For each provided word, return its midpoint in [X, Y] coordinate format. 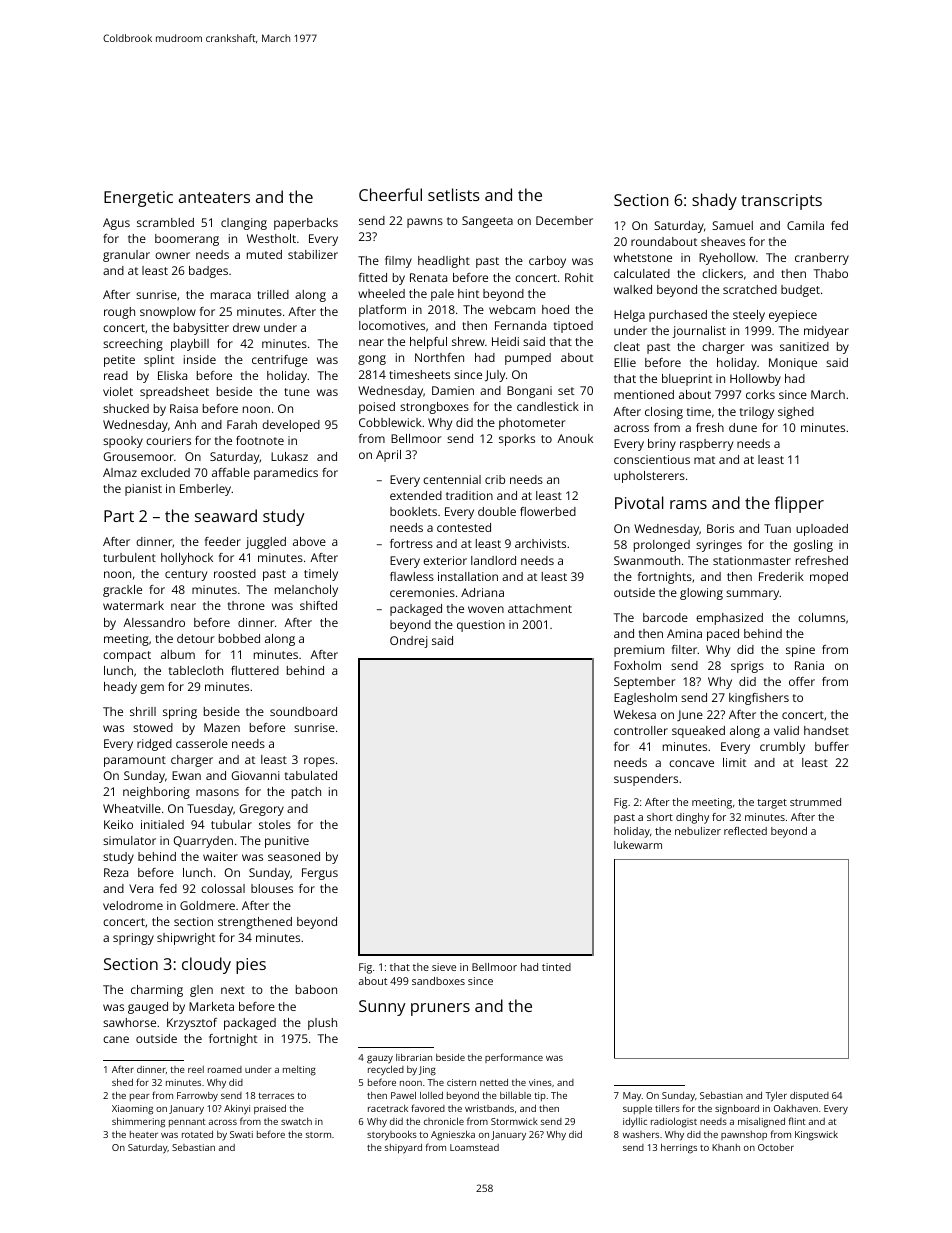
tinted [556, 967]
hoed [555, 309]
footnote [260, 440]
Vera [141, 888]
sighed [796, 413]
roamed [225, 1069]
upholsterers [649, 477]
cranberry [822, 259]
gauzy [380, 1060]
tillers [667, 1108]
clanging [244, 224]
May [632, 1097]
